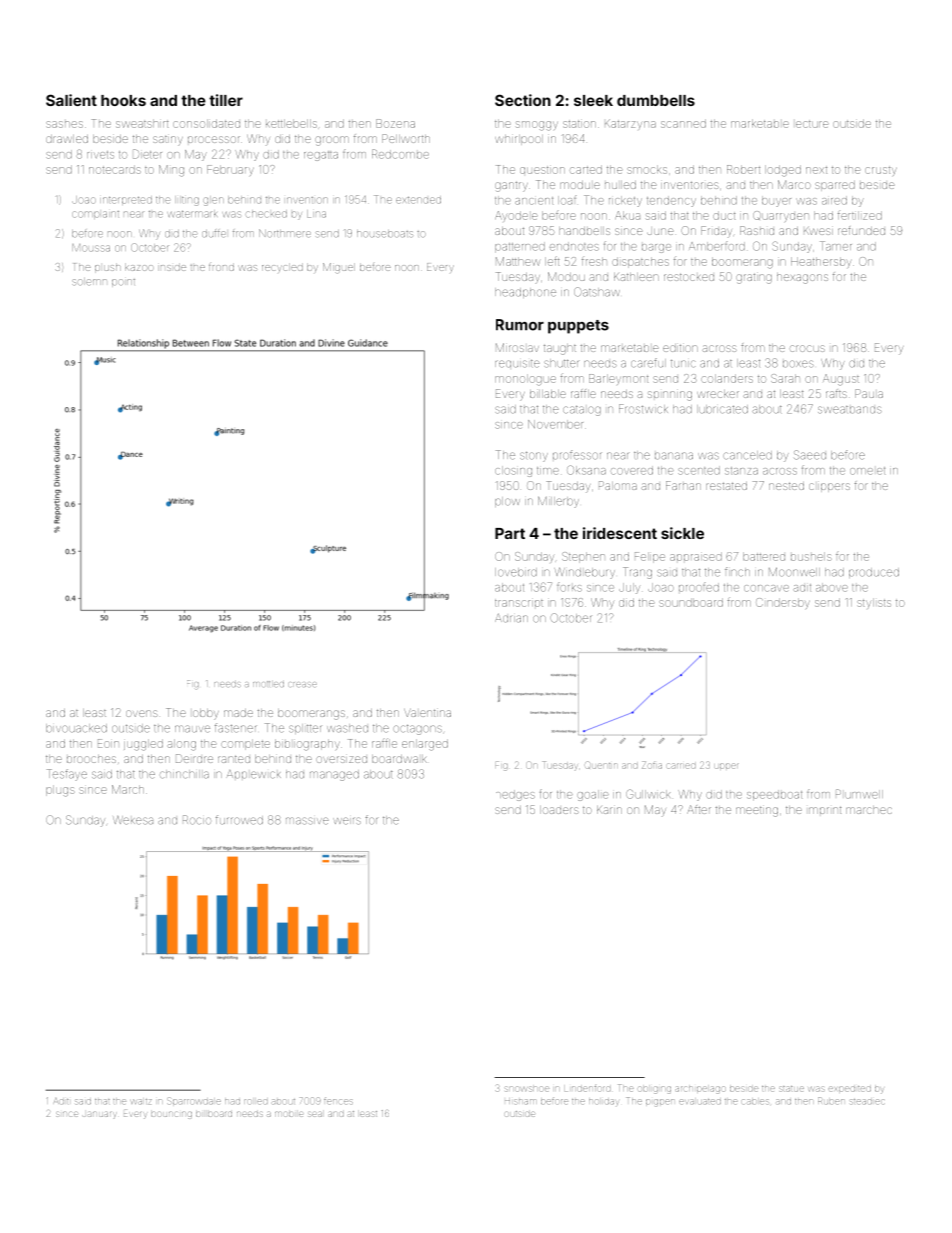 The width and height of the screenshot is (952, 1233). Describe the element at coordinates (812, 124) in the screenshot. I see `lecture` at that location.
